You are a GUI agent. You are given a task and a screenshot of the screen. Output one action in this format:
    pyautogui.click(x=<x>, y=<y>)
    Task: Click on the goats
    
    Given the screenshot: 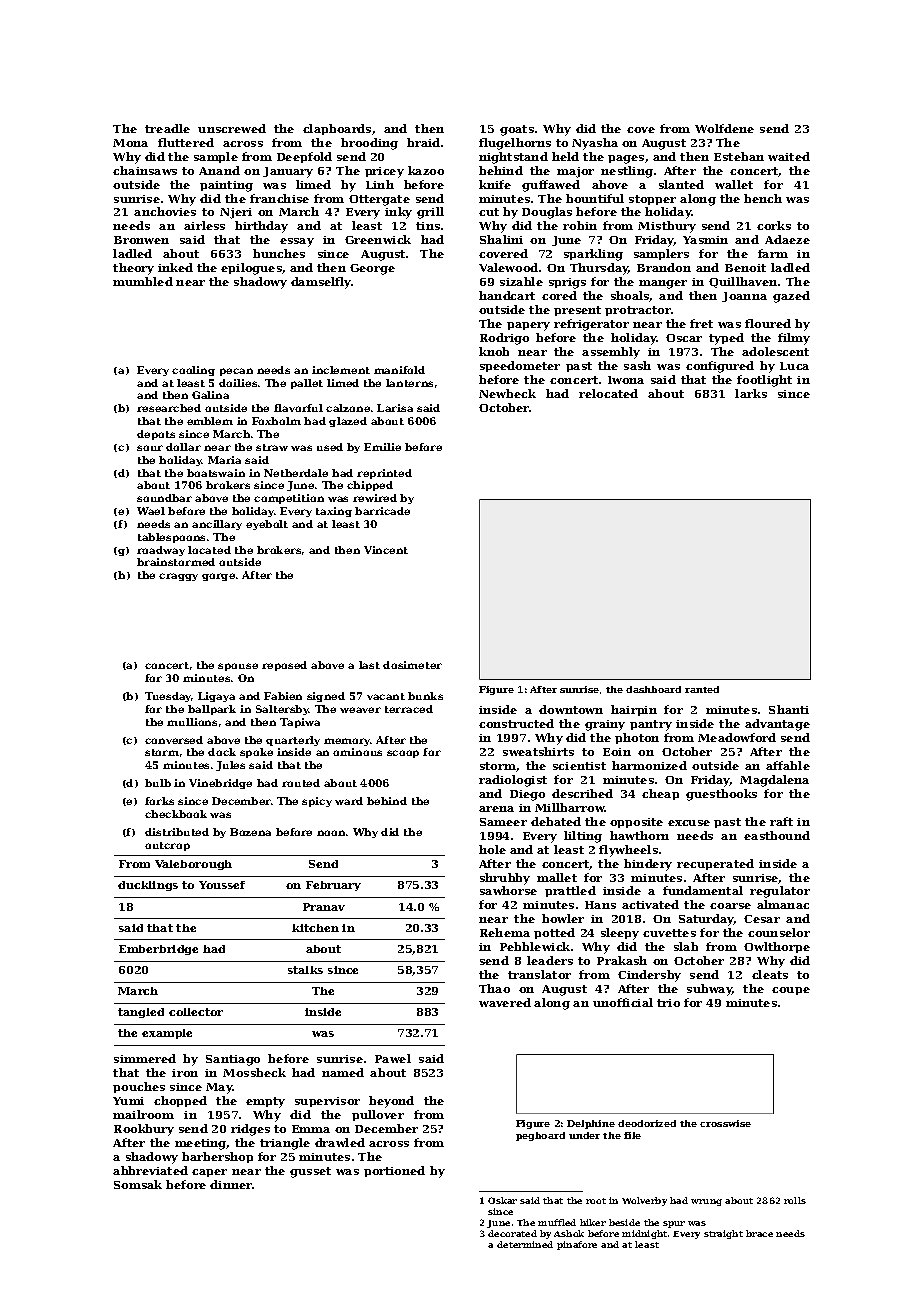 What is the action you would take?
    pyautogui.click(x=517, y=130)
